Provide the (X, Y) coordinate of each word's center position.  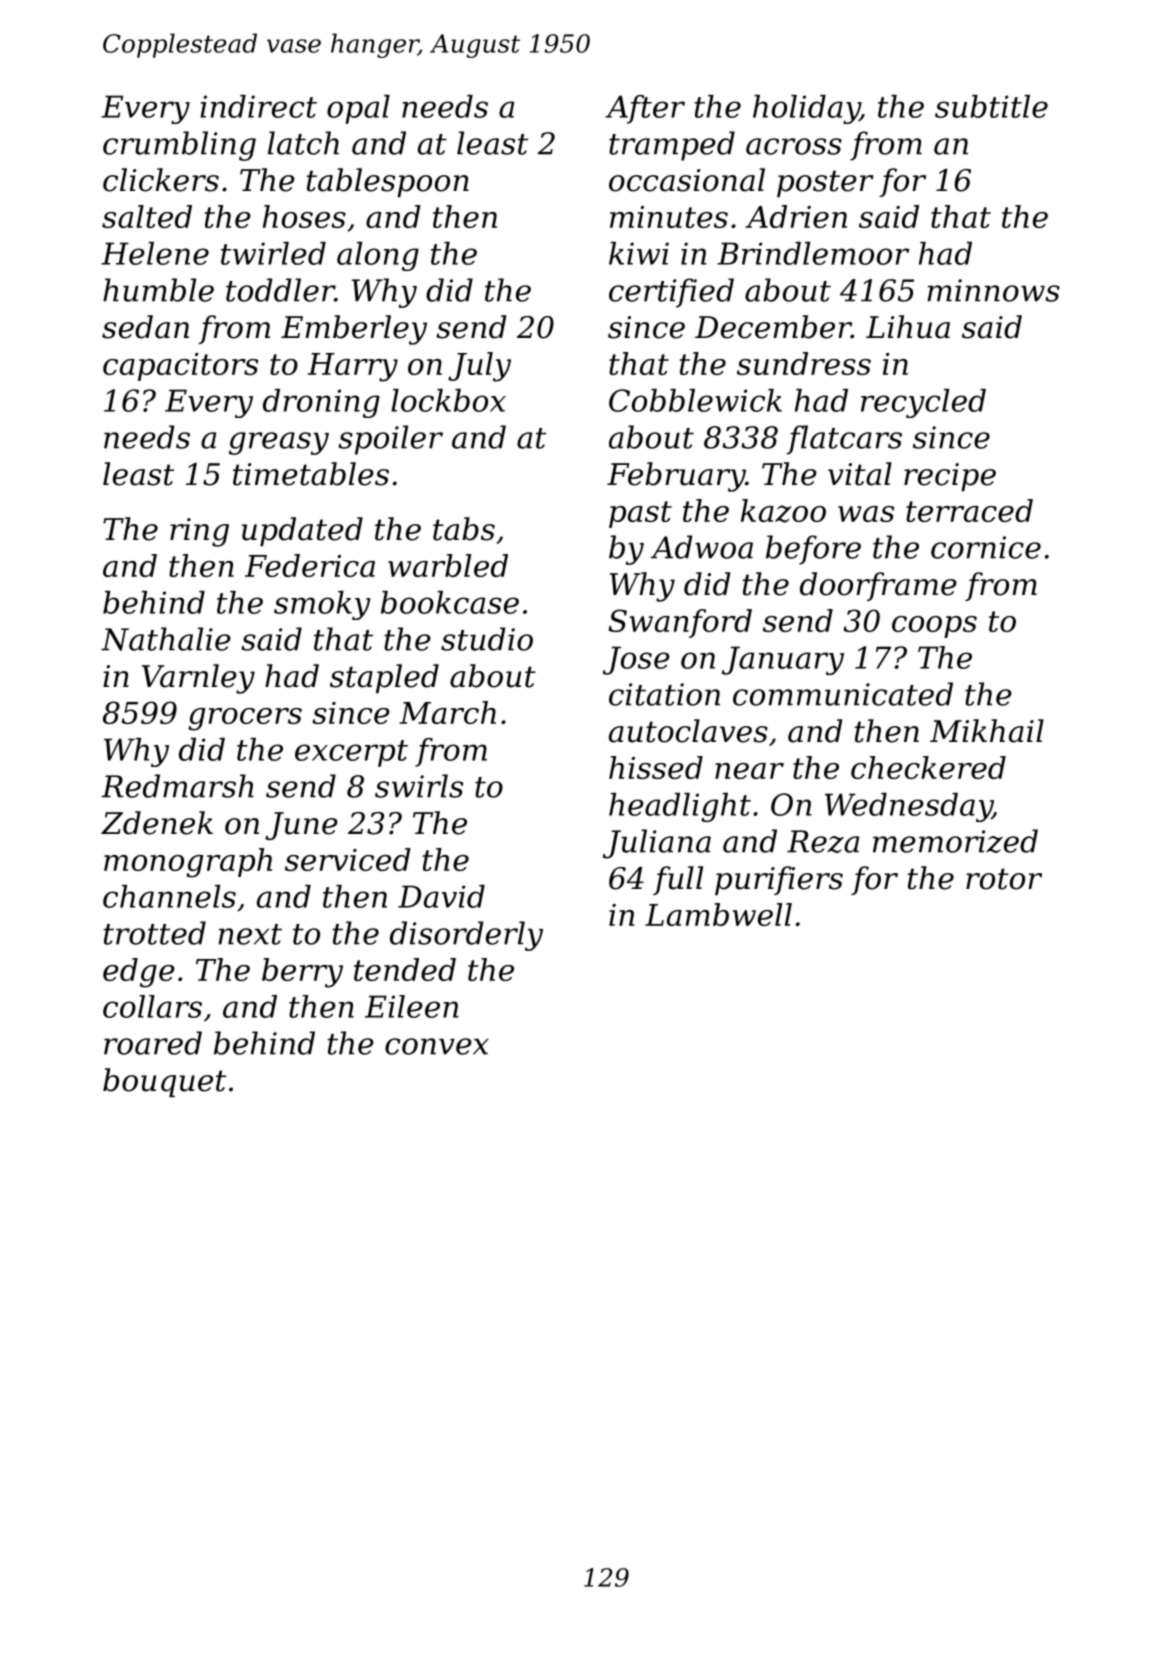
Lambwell (718, 914)
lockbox (448, 400)
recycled (923, 403)
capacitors (180, 367)
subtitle (991, 106)
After (645, 109)
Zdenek (157, 823)
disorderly (466, 936)
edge (139, 973)
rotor (1004, 879)
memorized (955, 841)
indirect (258, 106)
